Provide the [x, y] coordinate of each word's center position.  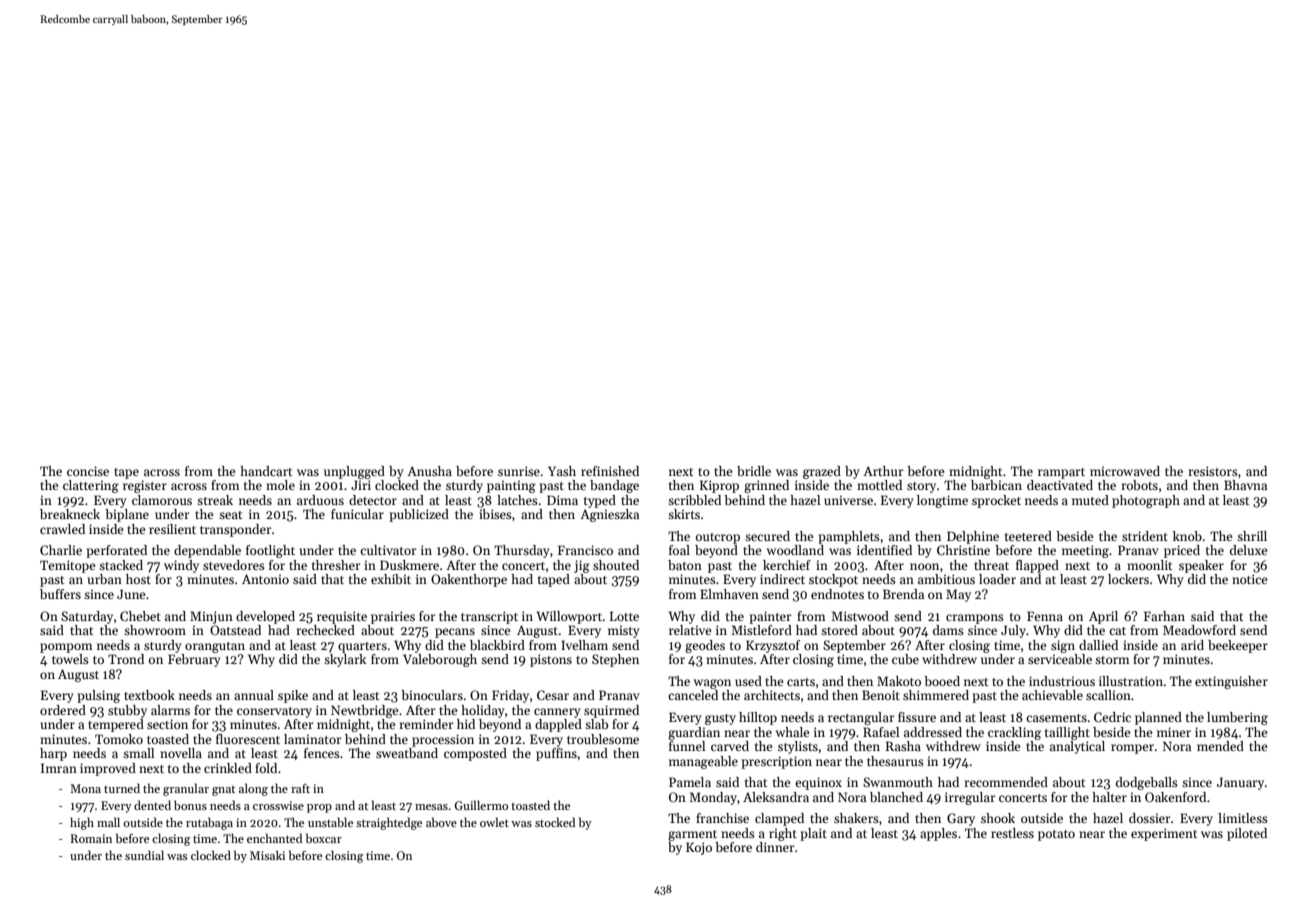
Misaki [267, 855]
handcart [266, 471]
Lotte [624, 616]
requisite [342, 617]
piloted [1247, 834]
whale [792, 732]
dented [152, 805]
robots [1140, 485]
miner [1174, 732]
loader [997, 579]
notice [1249, 579]
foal [679, 550]
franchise [722, 818]
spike [293, 696]
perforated [116, 551]
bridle [754, 471]
